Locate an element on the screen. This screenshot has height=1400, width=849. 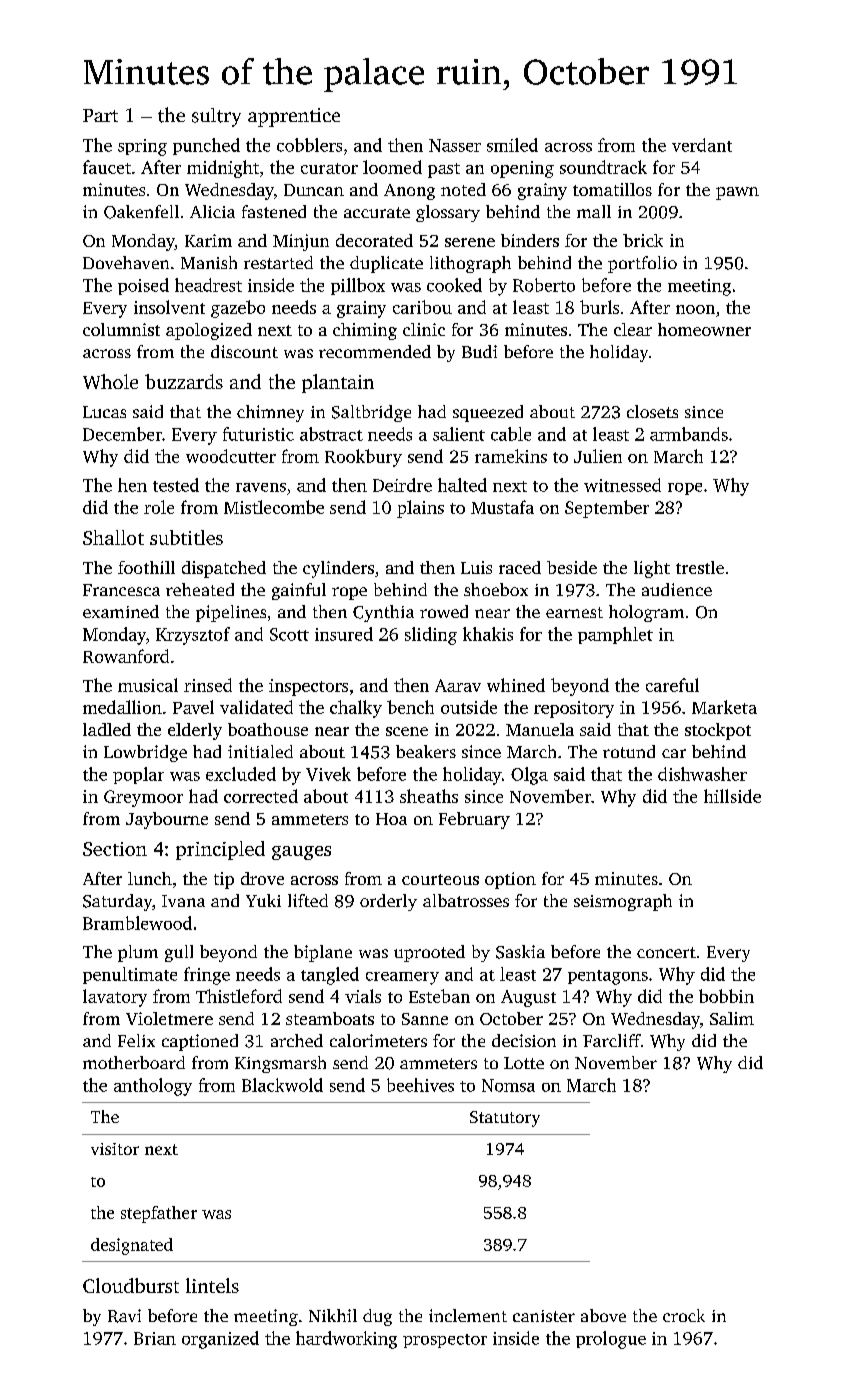
above is located at coordinates (603, 1315).
